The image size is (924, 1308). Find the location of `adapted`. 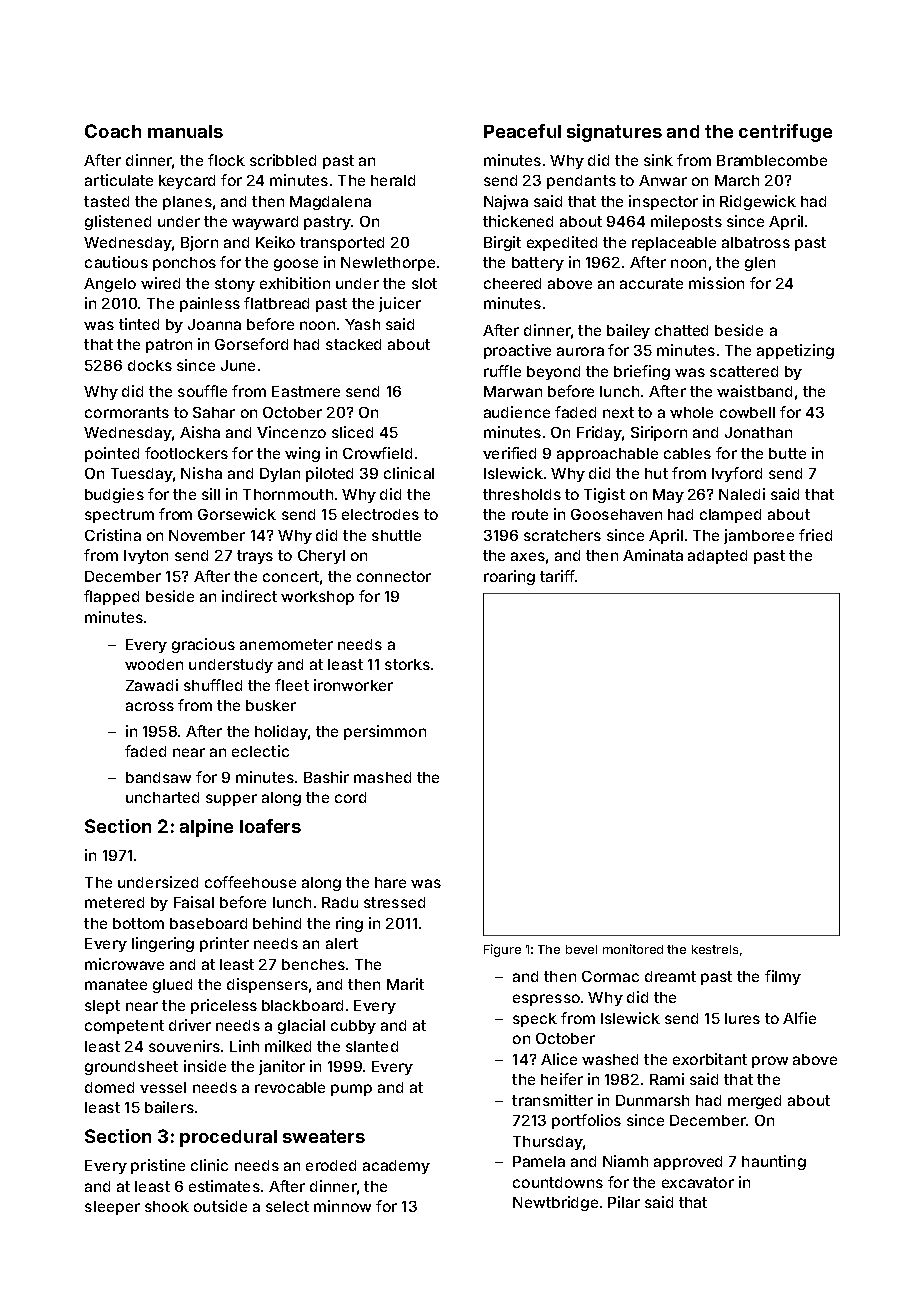

adapted is located at coordinates (717, 557).
